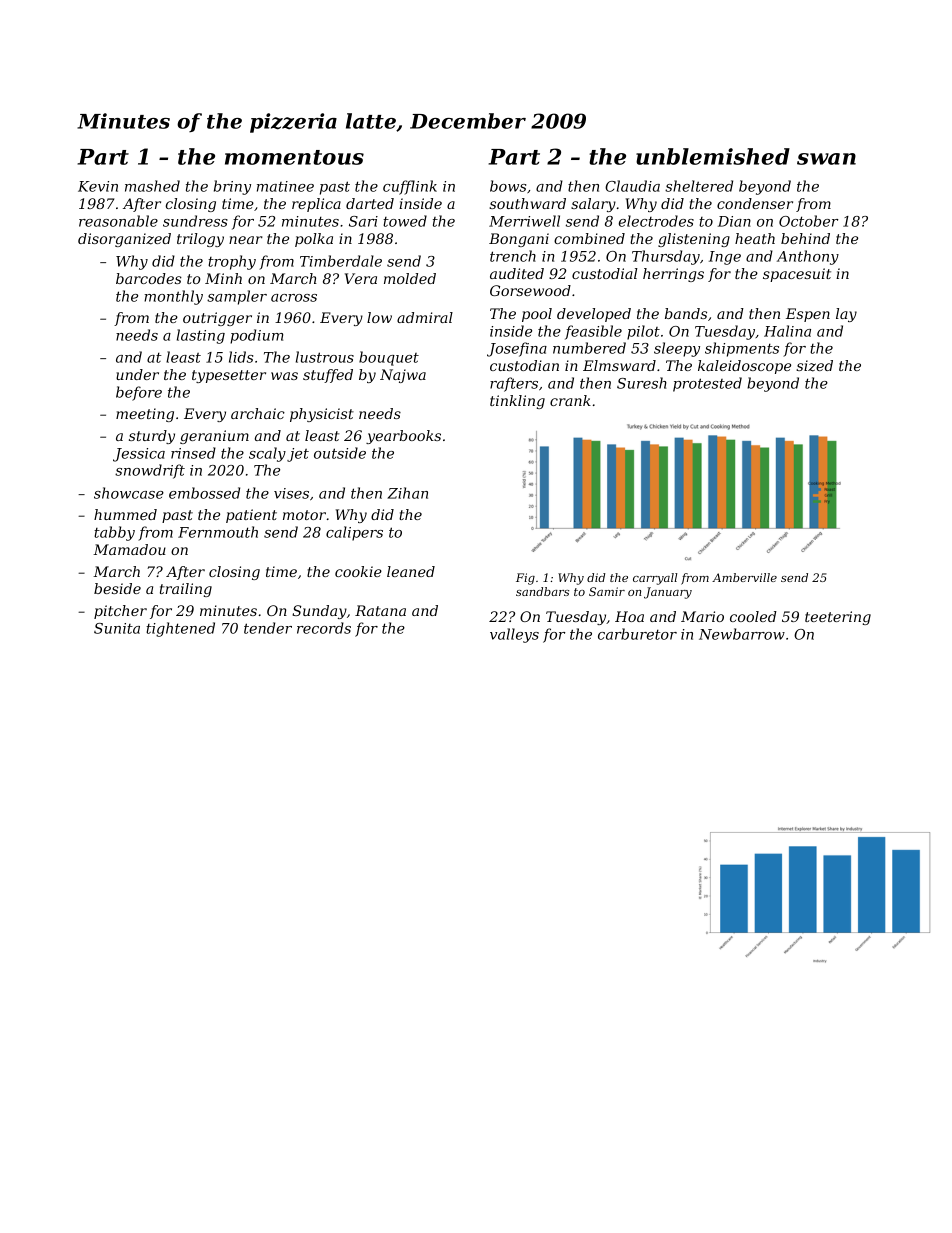 This document has width=952, height=1233. I want to click on Kevin, so click(98, 186).
